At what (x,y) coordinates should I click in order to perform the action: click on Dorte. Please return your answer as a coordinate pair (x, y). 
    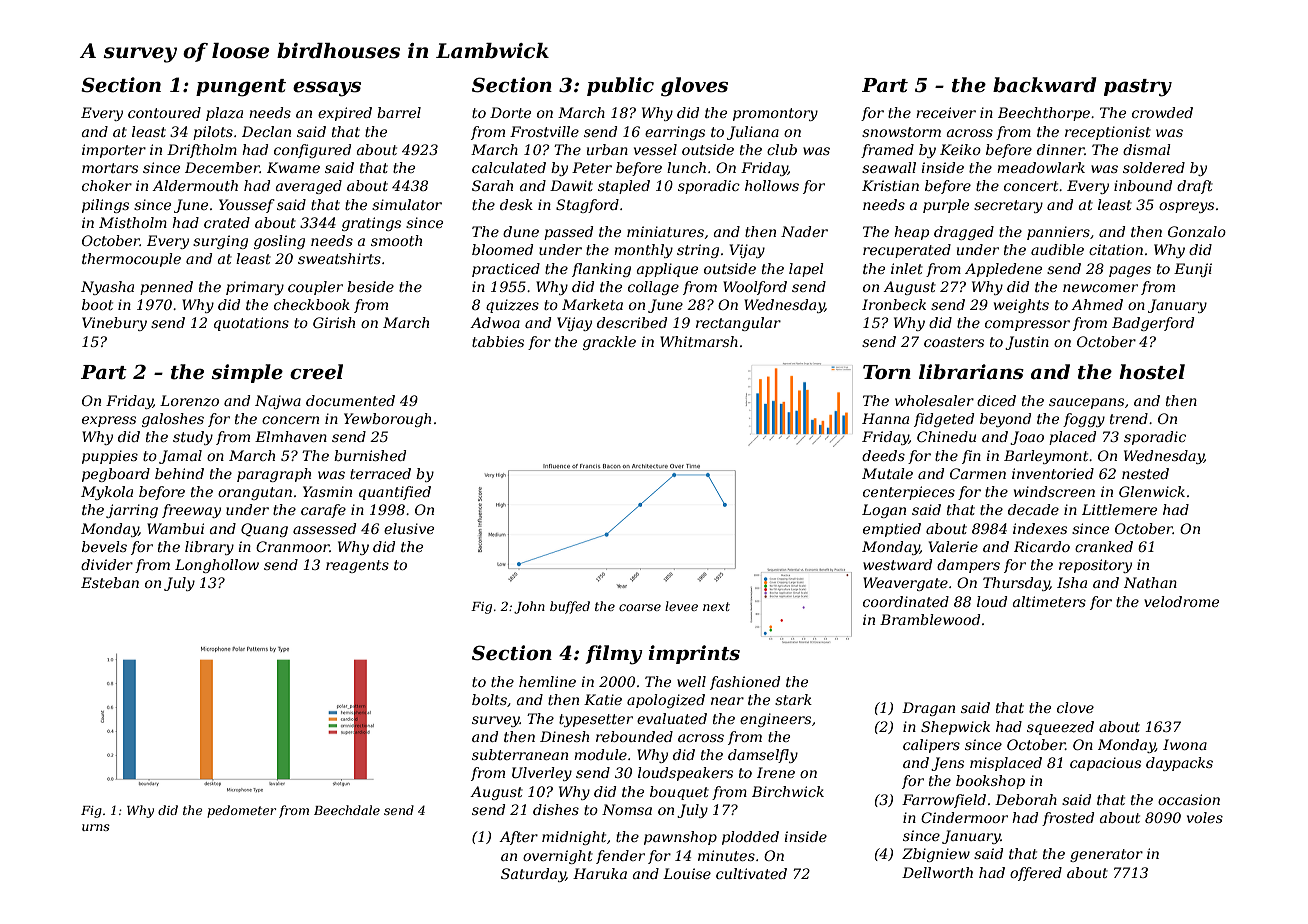
    Looking at the image, I should click on (510, 112).
